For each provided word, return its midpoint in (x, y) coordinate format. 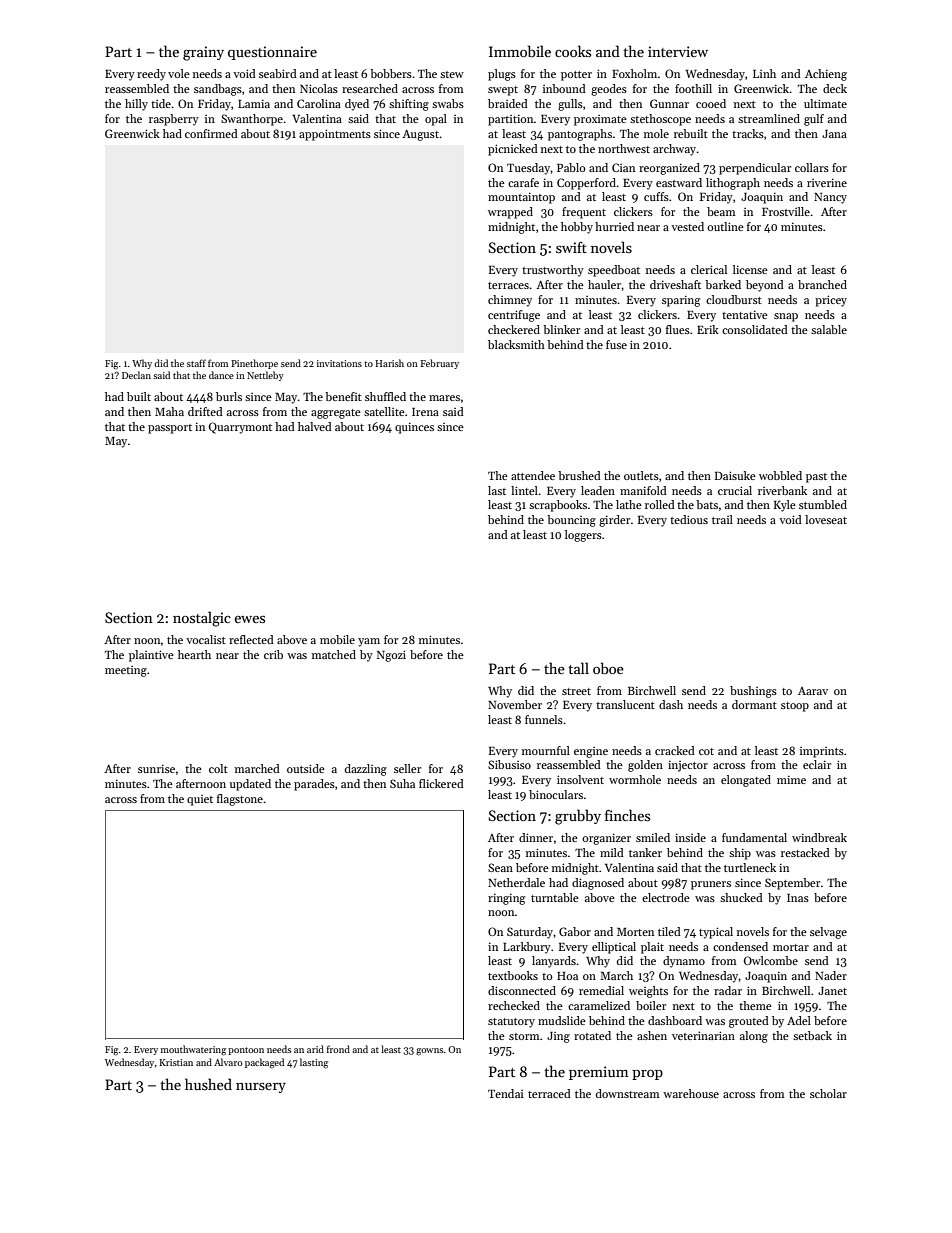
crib (273, 654)
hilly (136, 105)
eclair (817, 764)
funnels (544, 719)
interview (678, 51)
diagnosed (598, 884)
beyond (765, 286)
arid (315, 1049)
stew (452, 74)
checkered (514, 329)
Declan (136, 375)
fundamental (754, 837)
